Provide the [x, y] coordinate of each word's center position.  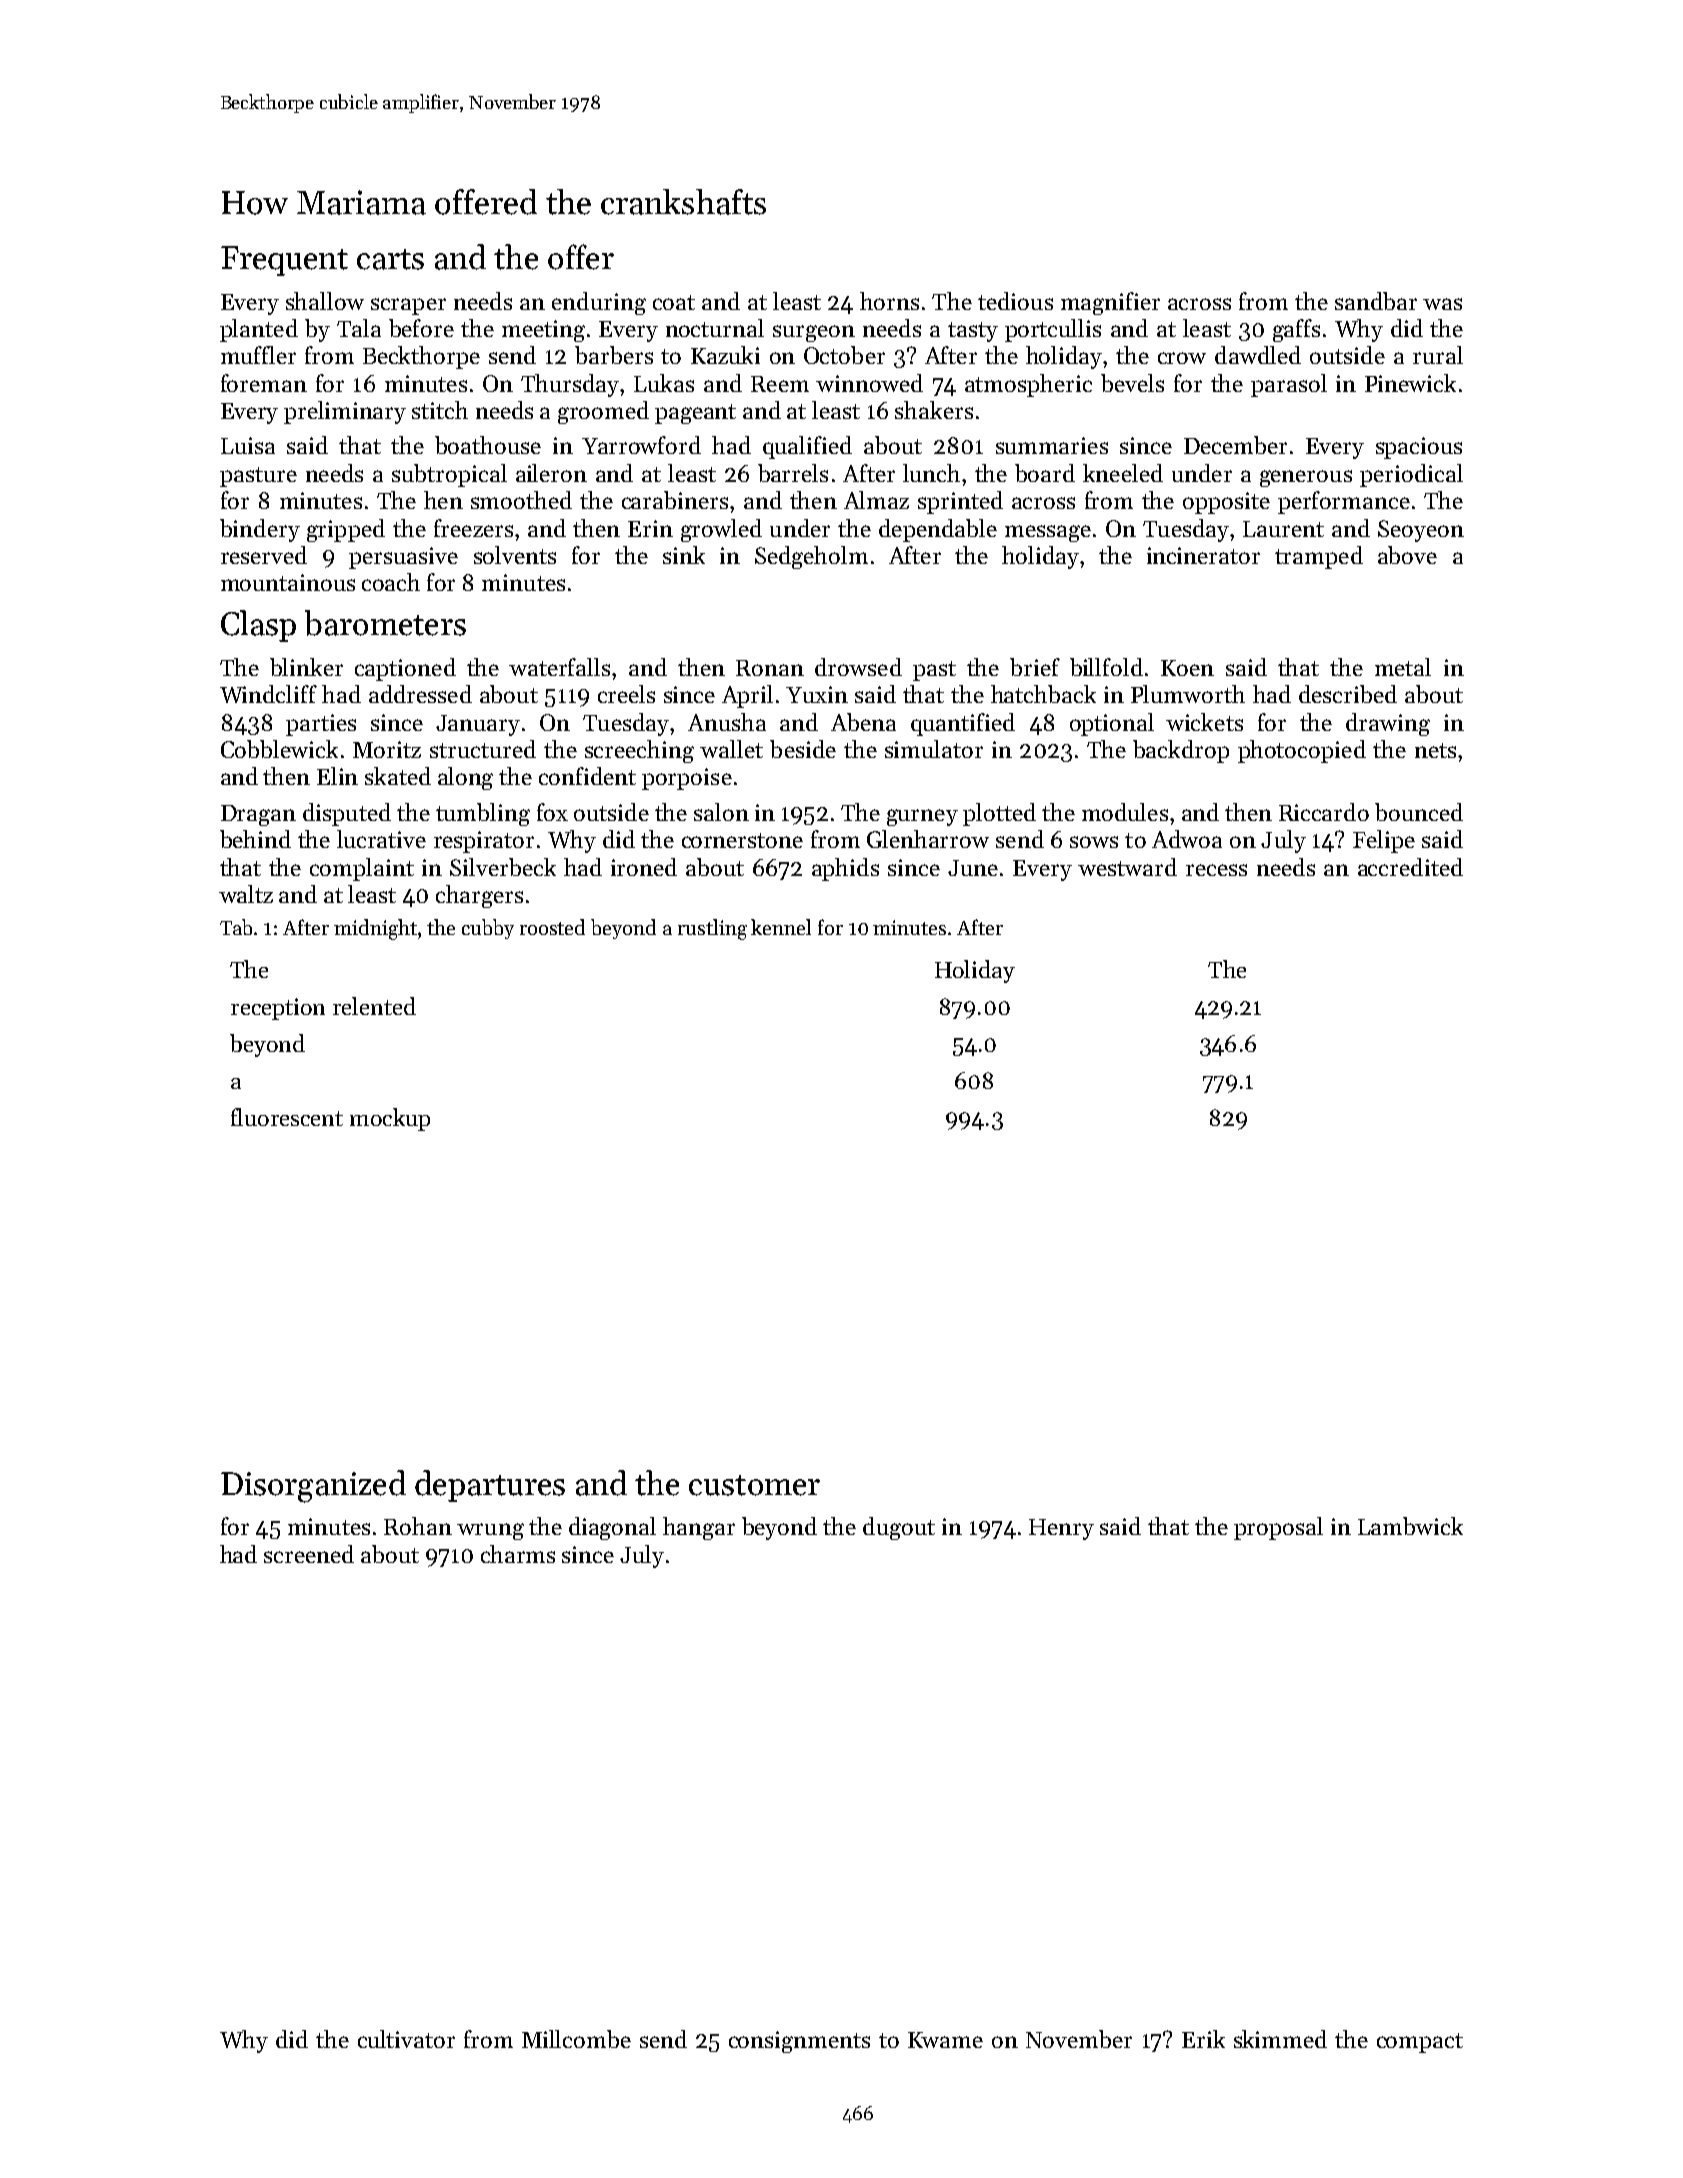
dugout [899, 1528]
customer [754, 1485]
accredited [1410, 867]
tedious [1015, 301]
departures [490, 1486]
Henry [1061, 1529]
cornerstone [742, 840]
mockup [390, 1119]
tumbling [483, 814]
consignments [799, 2042]
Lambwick [1410, 1526]
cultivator [406, 2039]
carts [390, 259]
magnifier [1110, 303]
